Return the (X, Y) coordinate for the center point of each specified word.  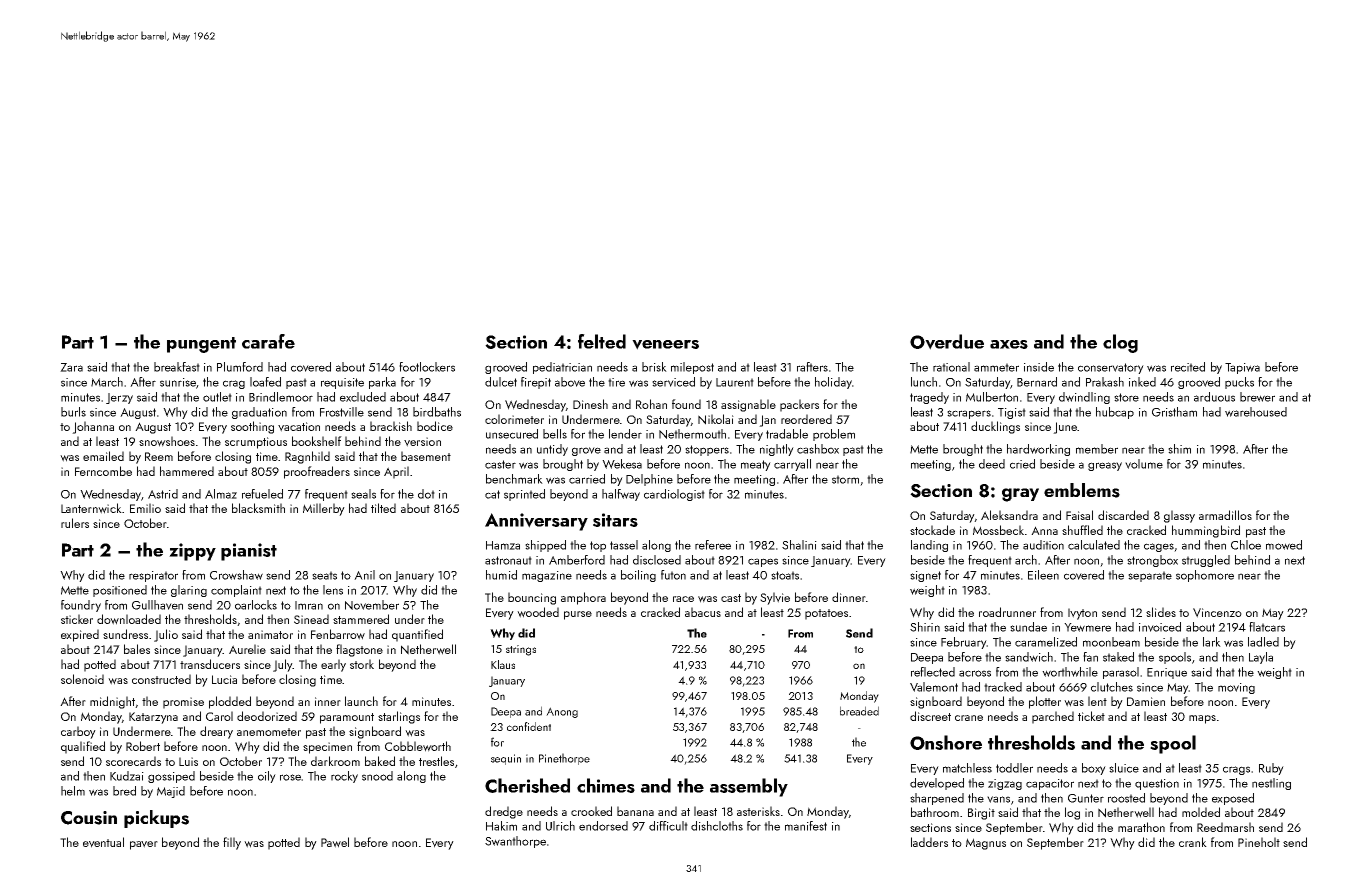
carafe (268, 341)
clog (1120, 343)
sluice (1124, 768)
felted (602, 341)
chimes (606, 785)
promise (183, 703)
